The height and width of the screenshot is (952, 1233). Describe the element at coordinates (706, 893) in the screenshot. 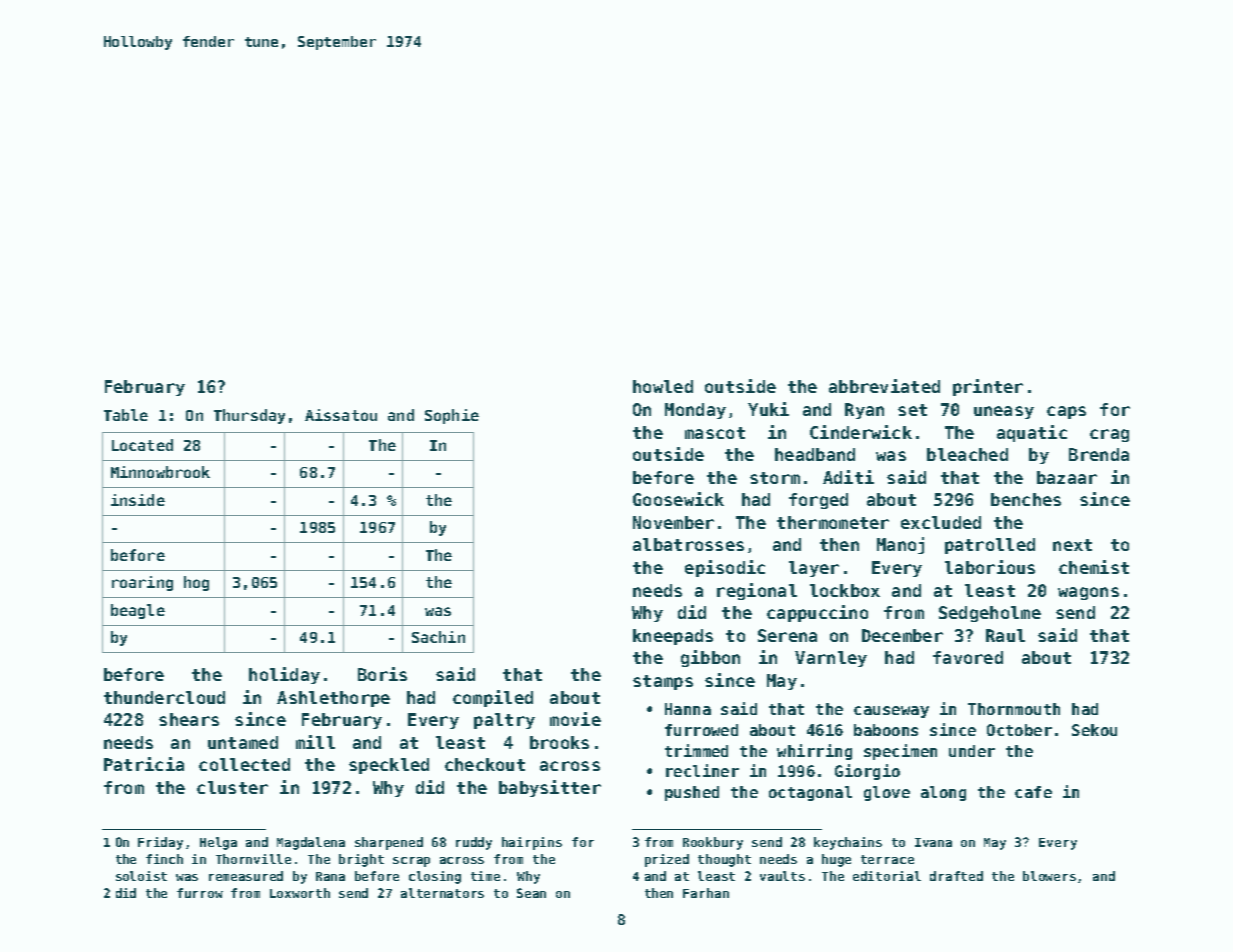

I see `Farhan` at that location.
